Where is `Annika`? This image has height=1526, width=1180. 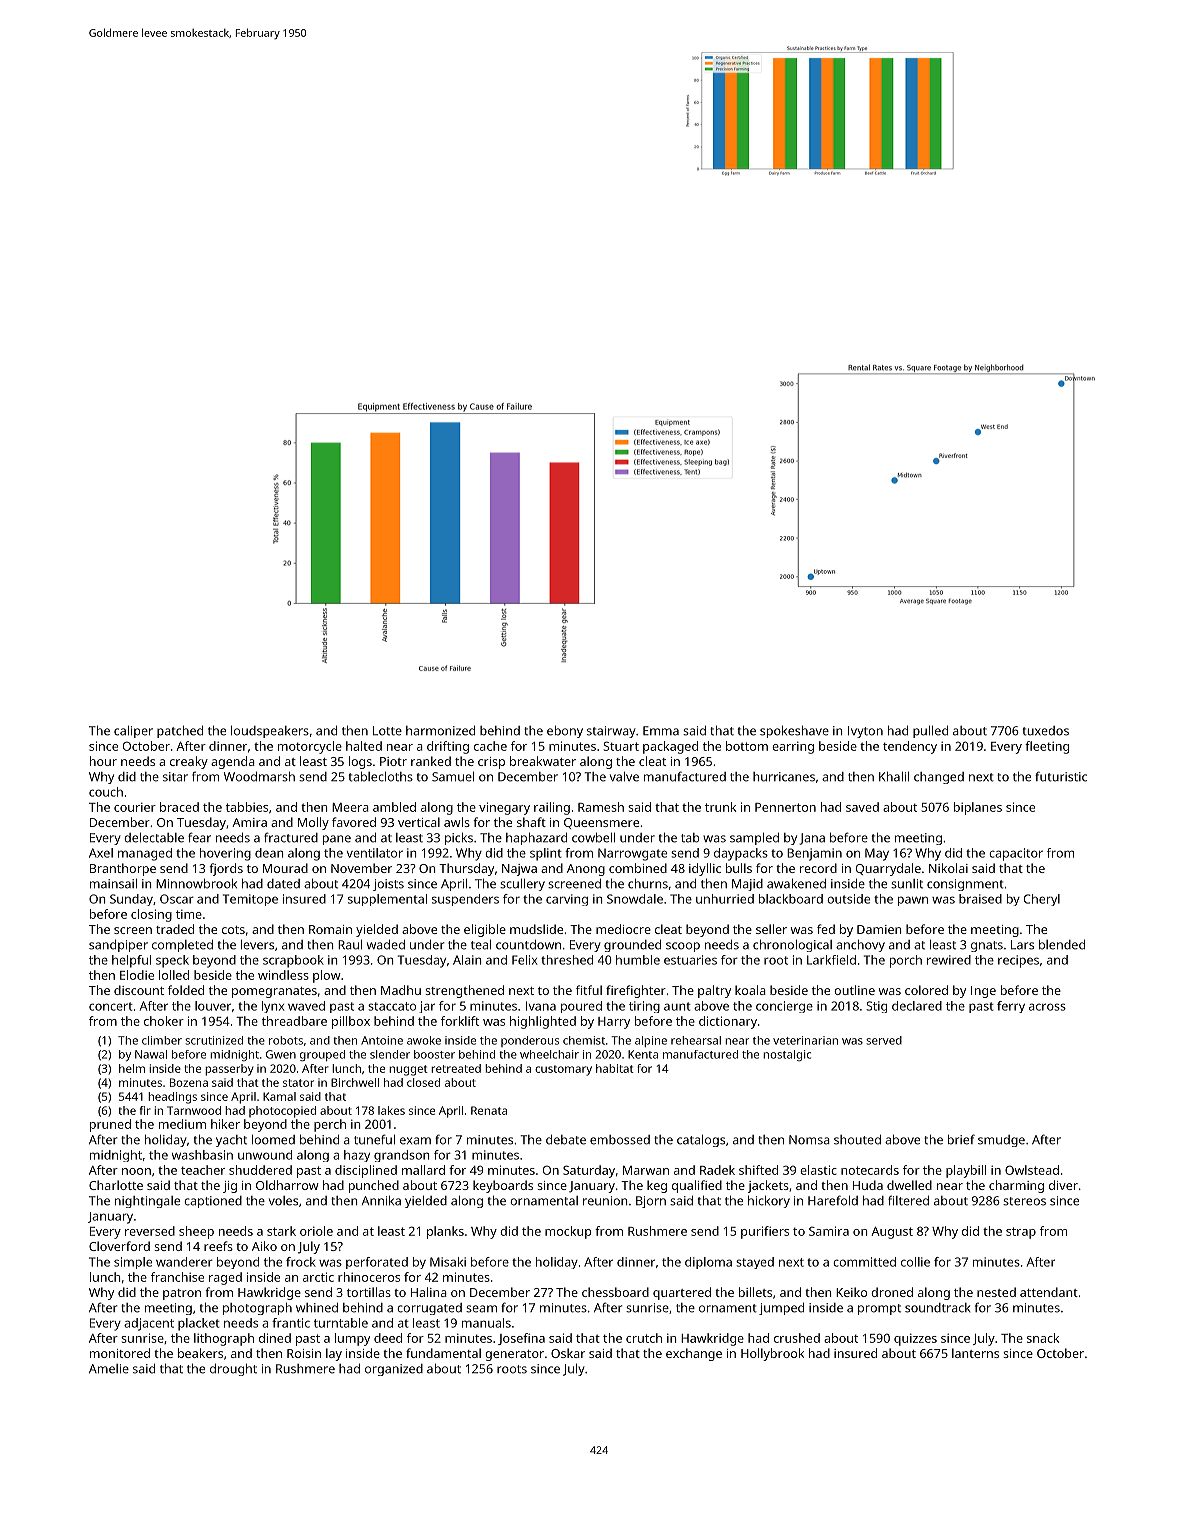 Annika is located at coordinates (381, 1200).
